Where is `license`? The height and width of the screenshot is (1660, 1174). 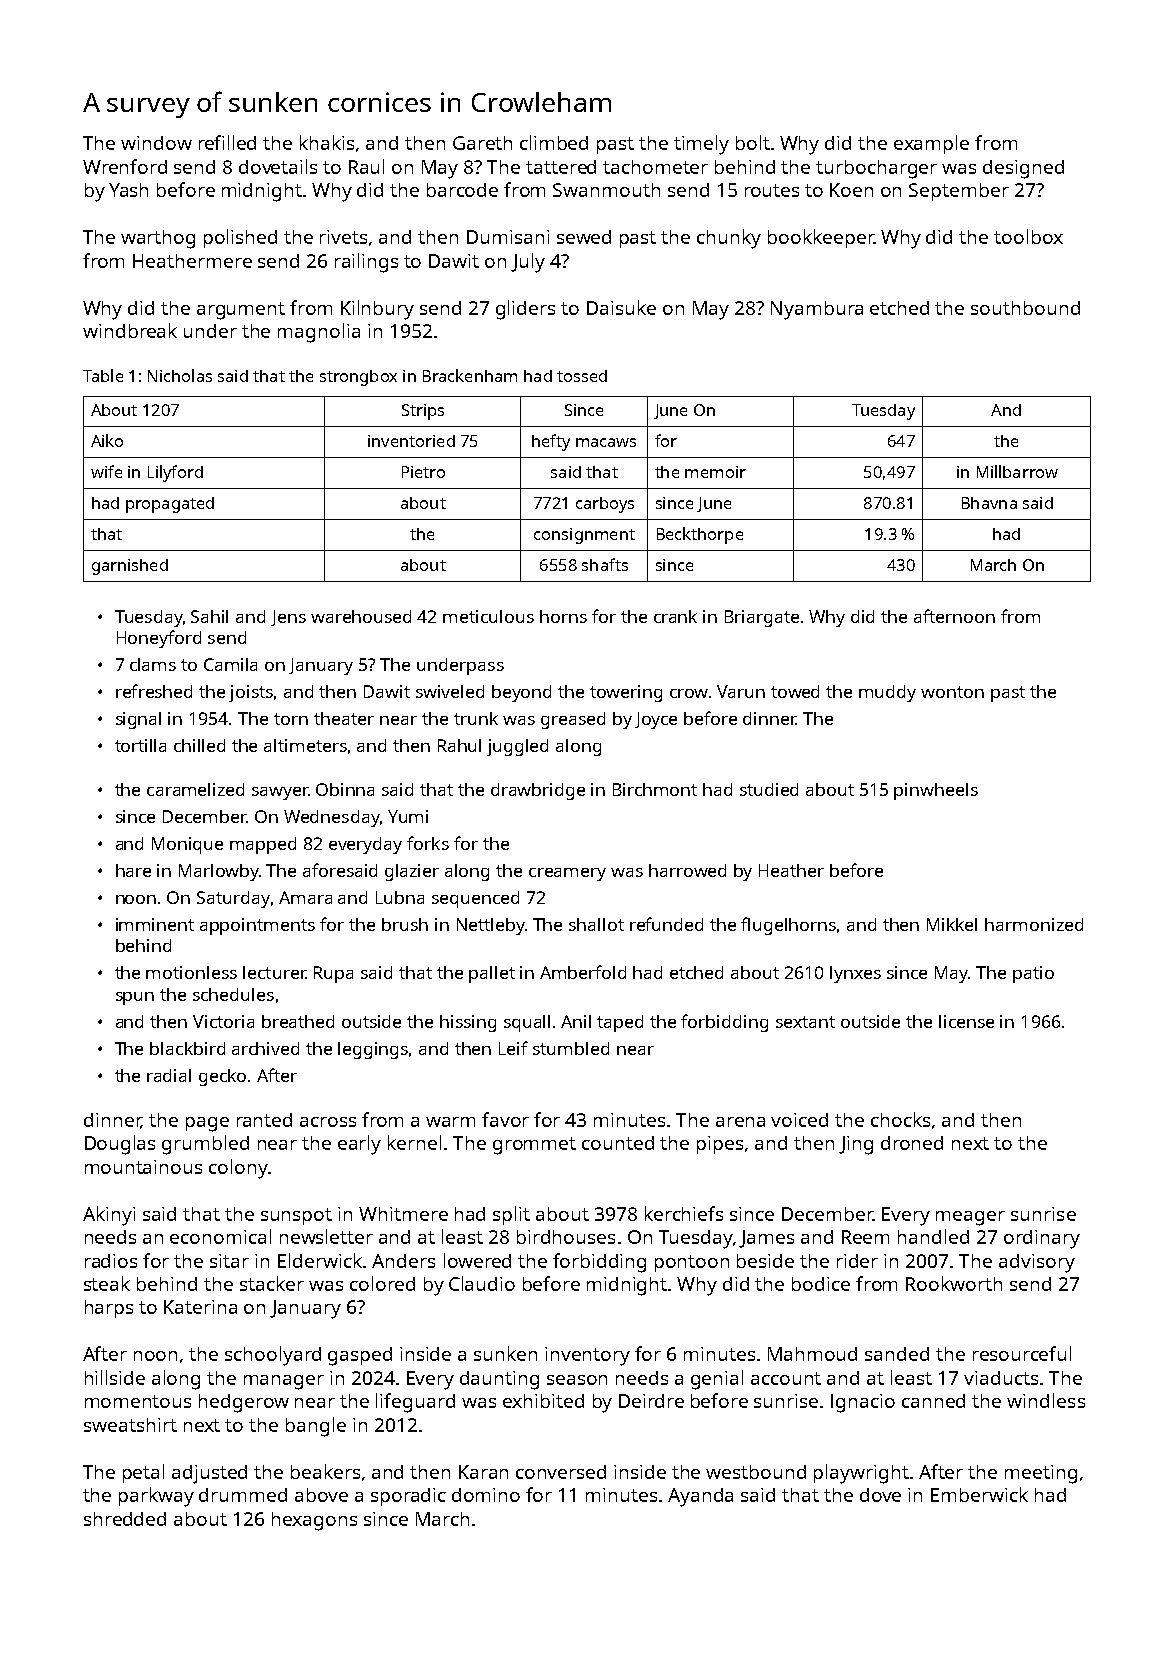
license is located at coordinates (966, 1021).
